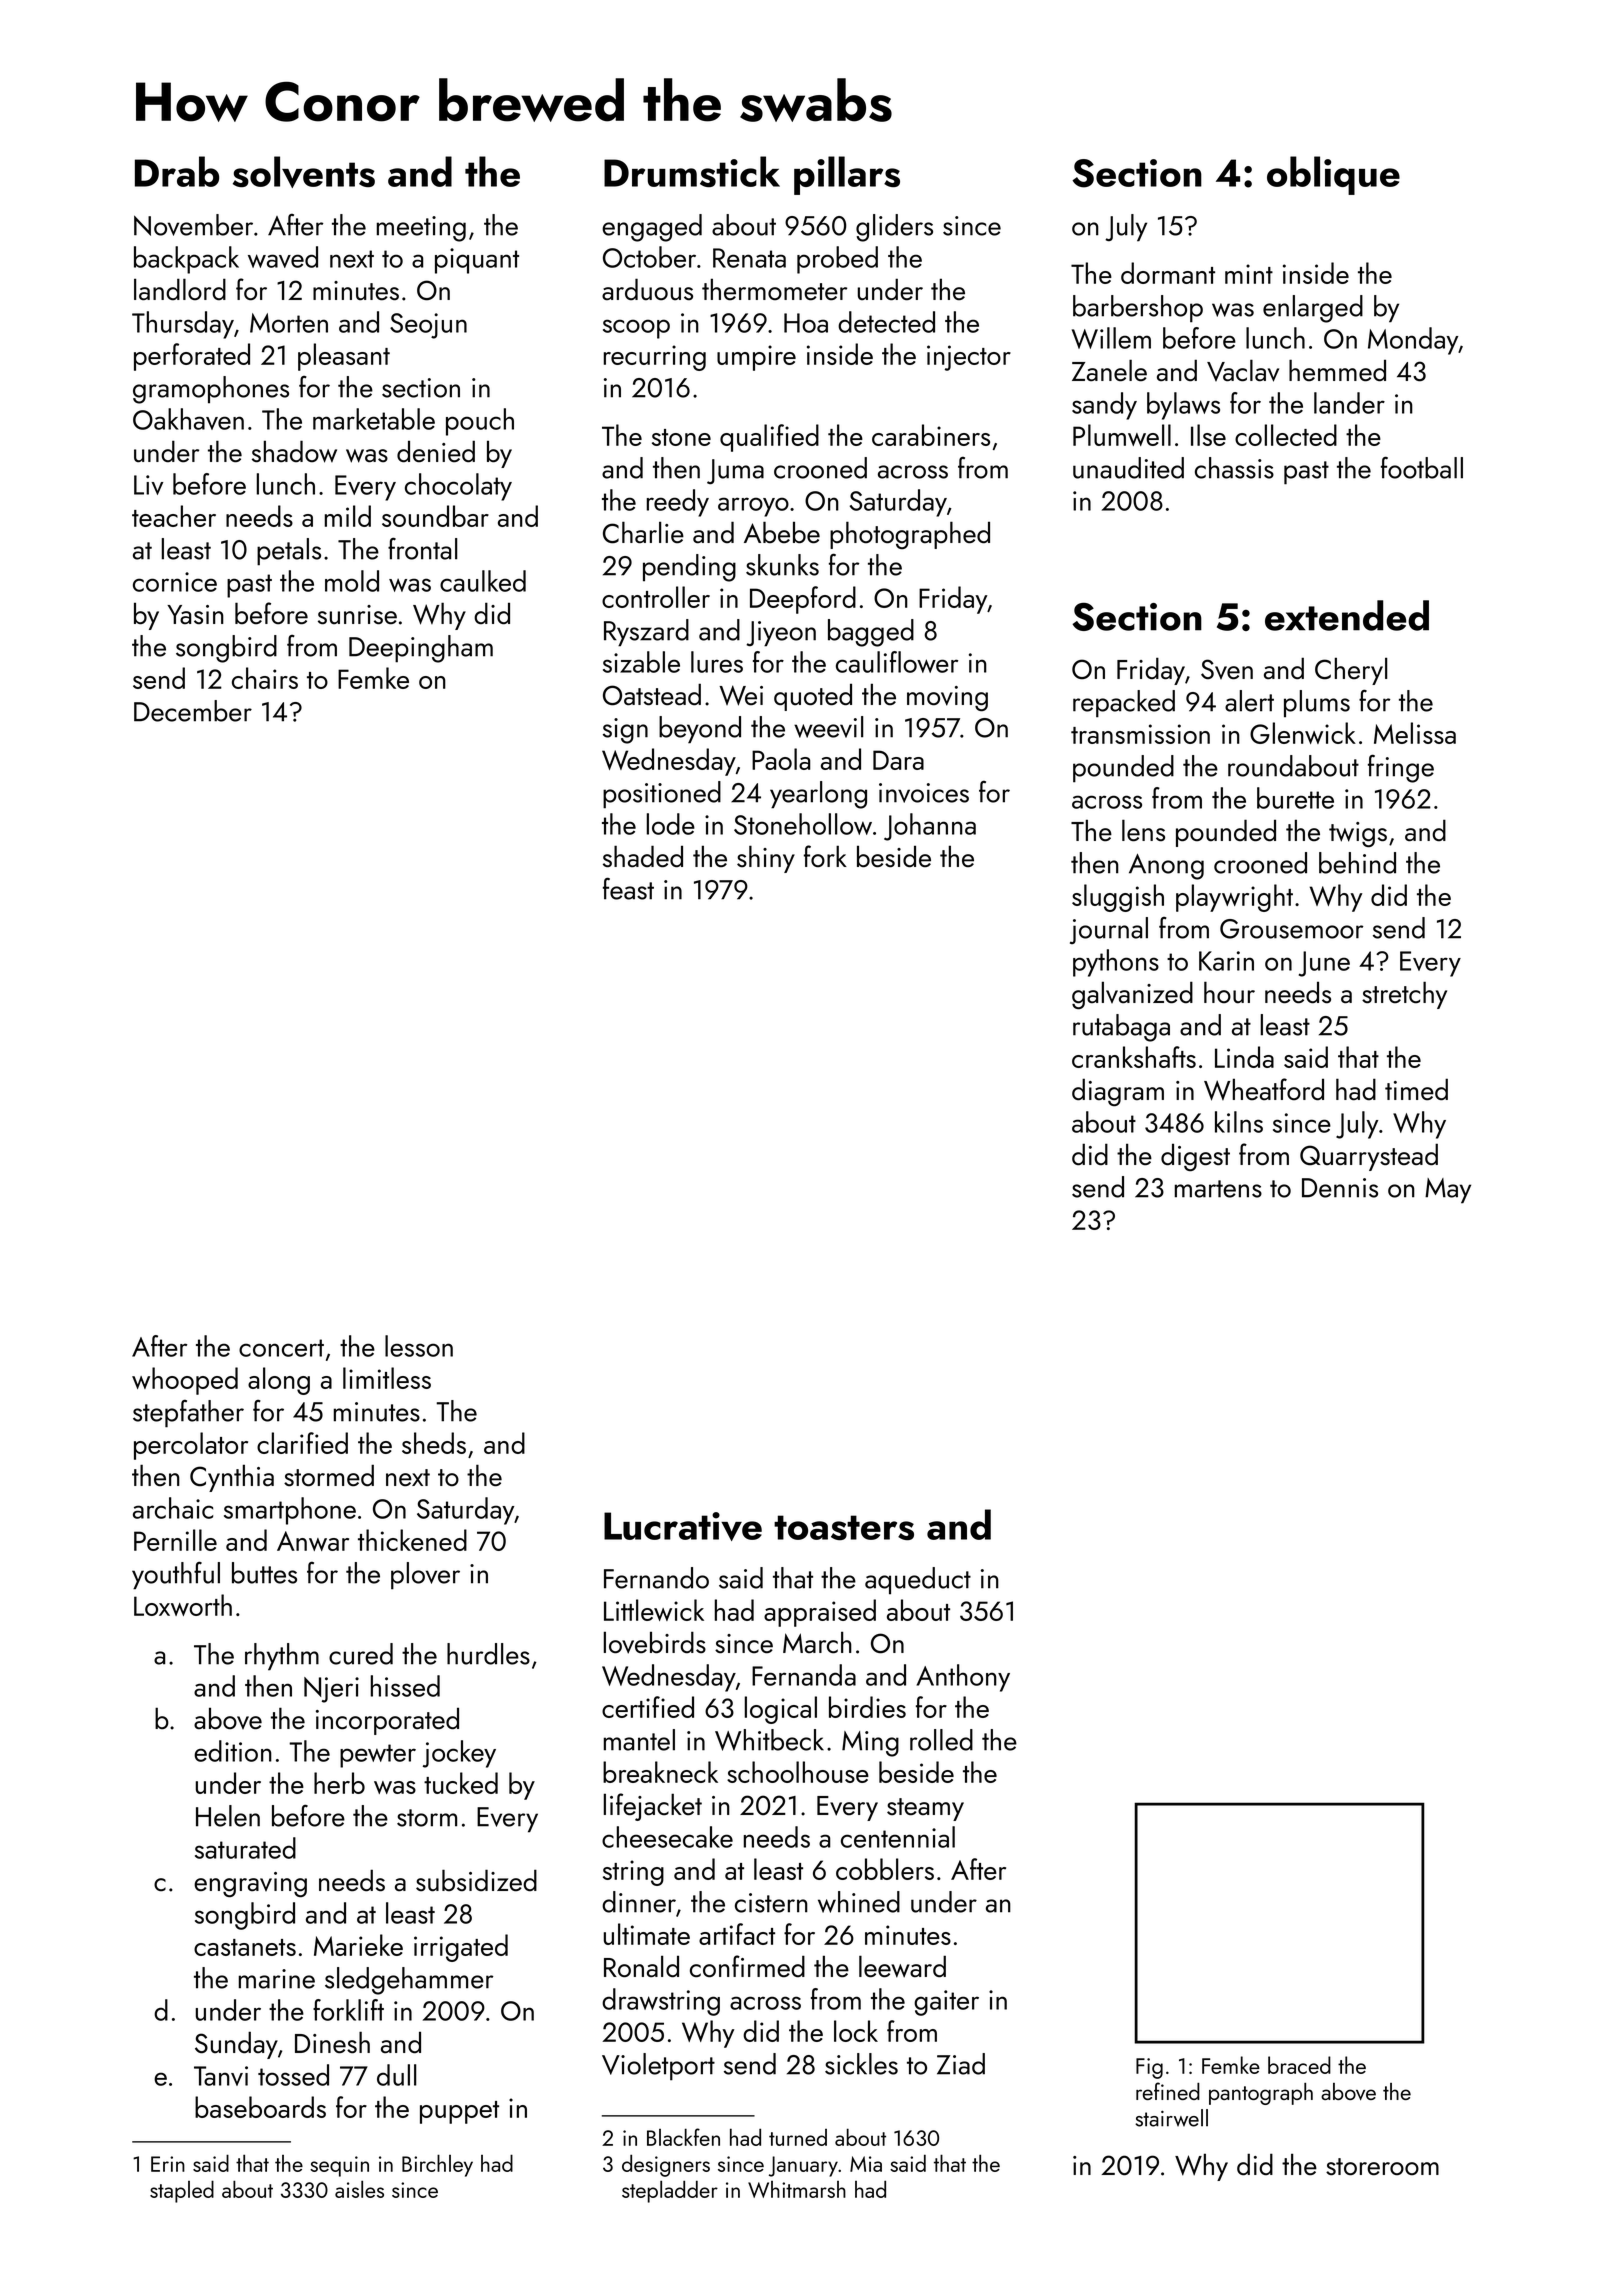 The width and height of the screenshot is (1620, 2292). Describe the element at coordinates (871, 633) in the screenshot. I see `bagged` at that location.
